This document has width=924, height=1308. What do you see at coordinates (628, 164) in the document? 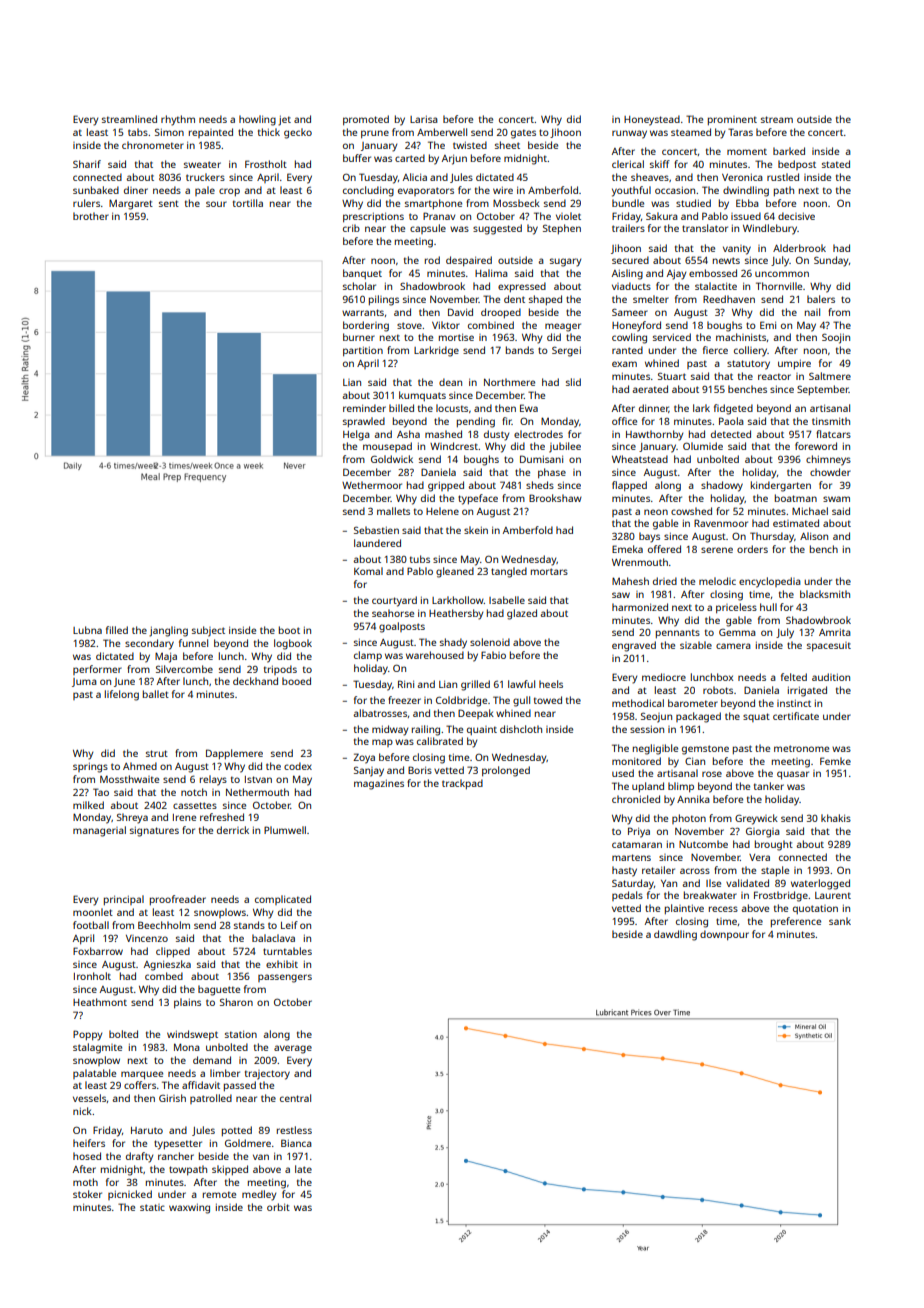
I see `clerical` at bounding box center [628, 164].
